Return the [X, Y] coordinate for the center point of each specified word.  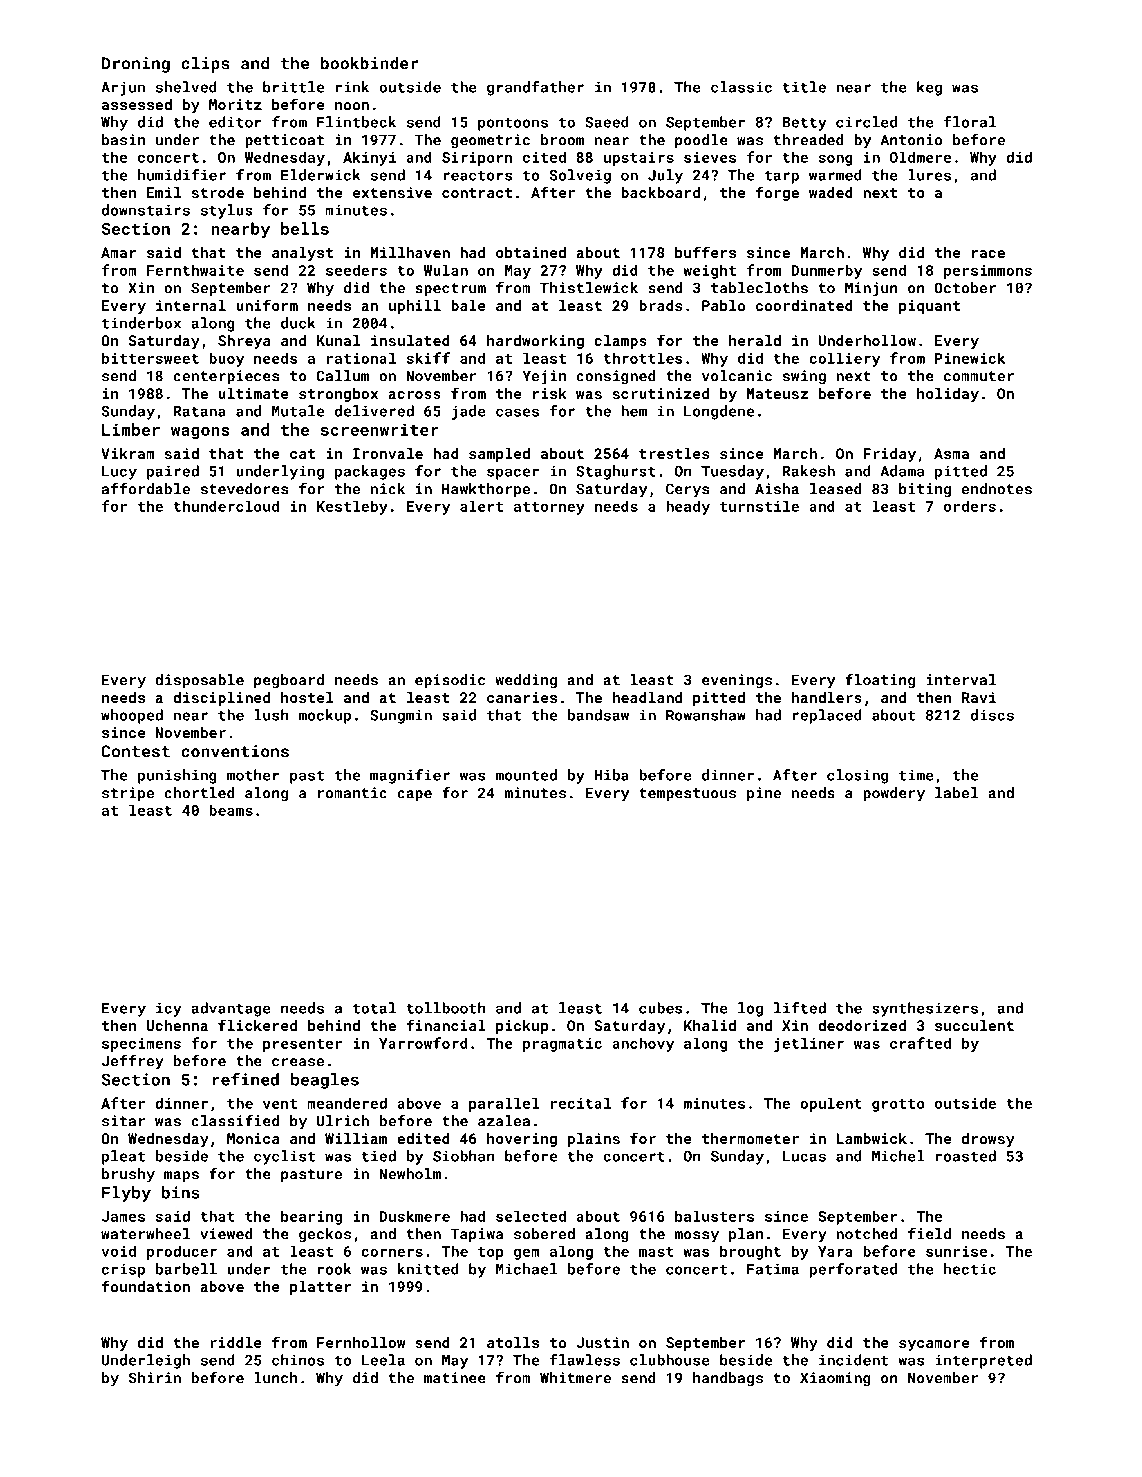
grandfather [535, 88]
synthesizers [925, 1009]
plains [594, 1140]
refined [246, 1079]
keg [929, 88]
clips [205, 65]
